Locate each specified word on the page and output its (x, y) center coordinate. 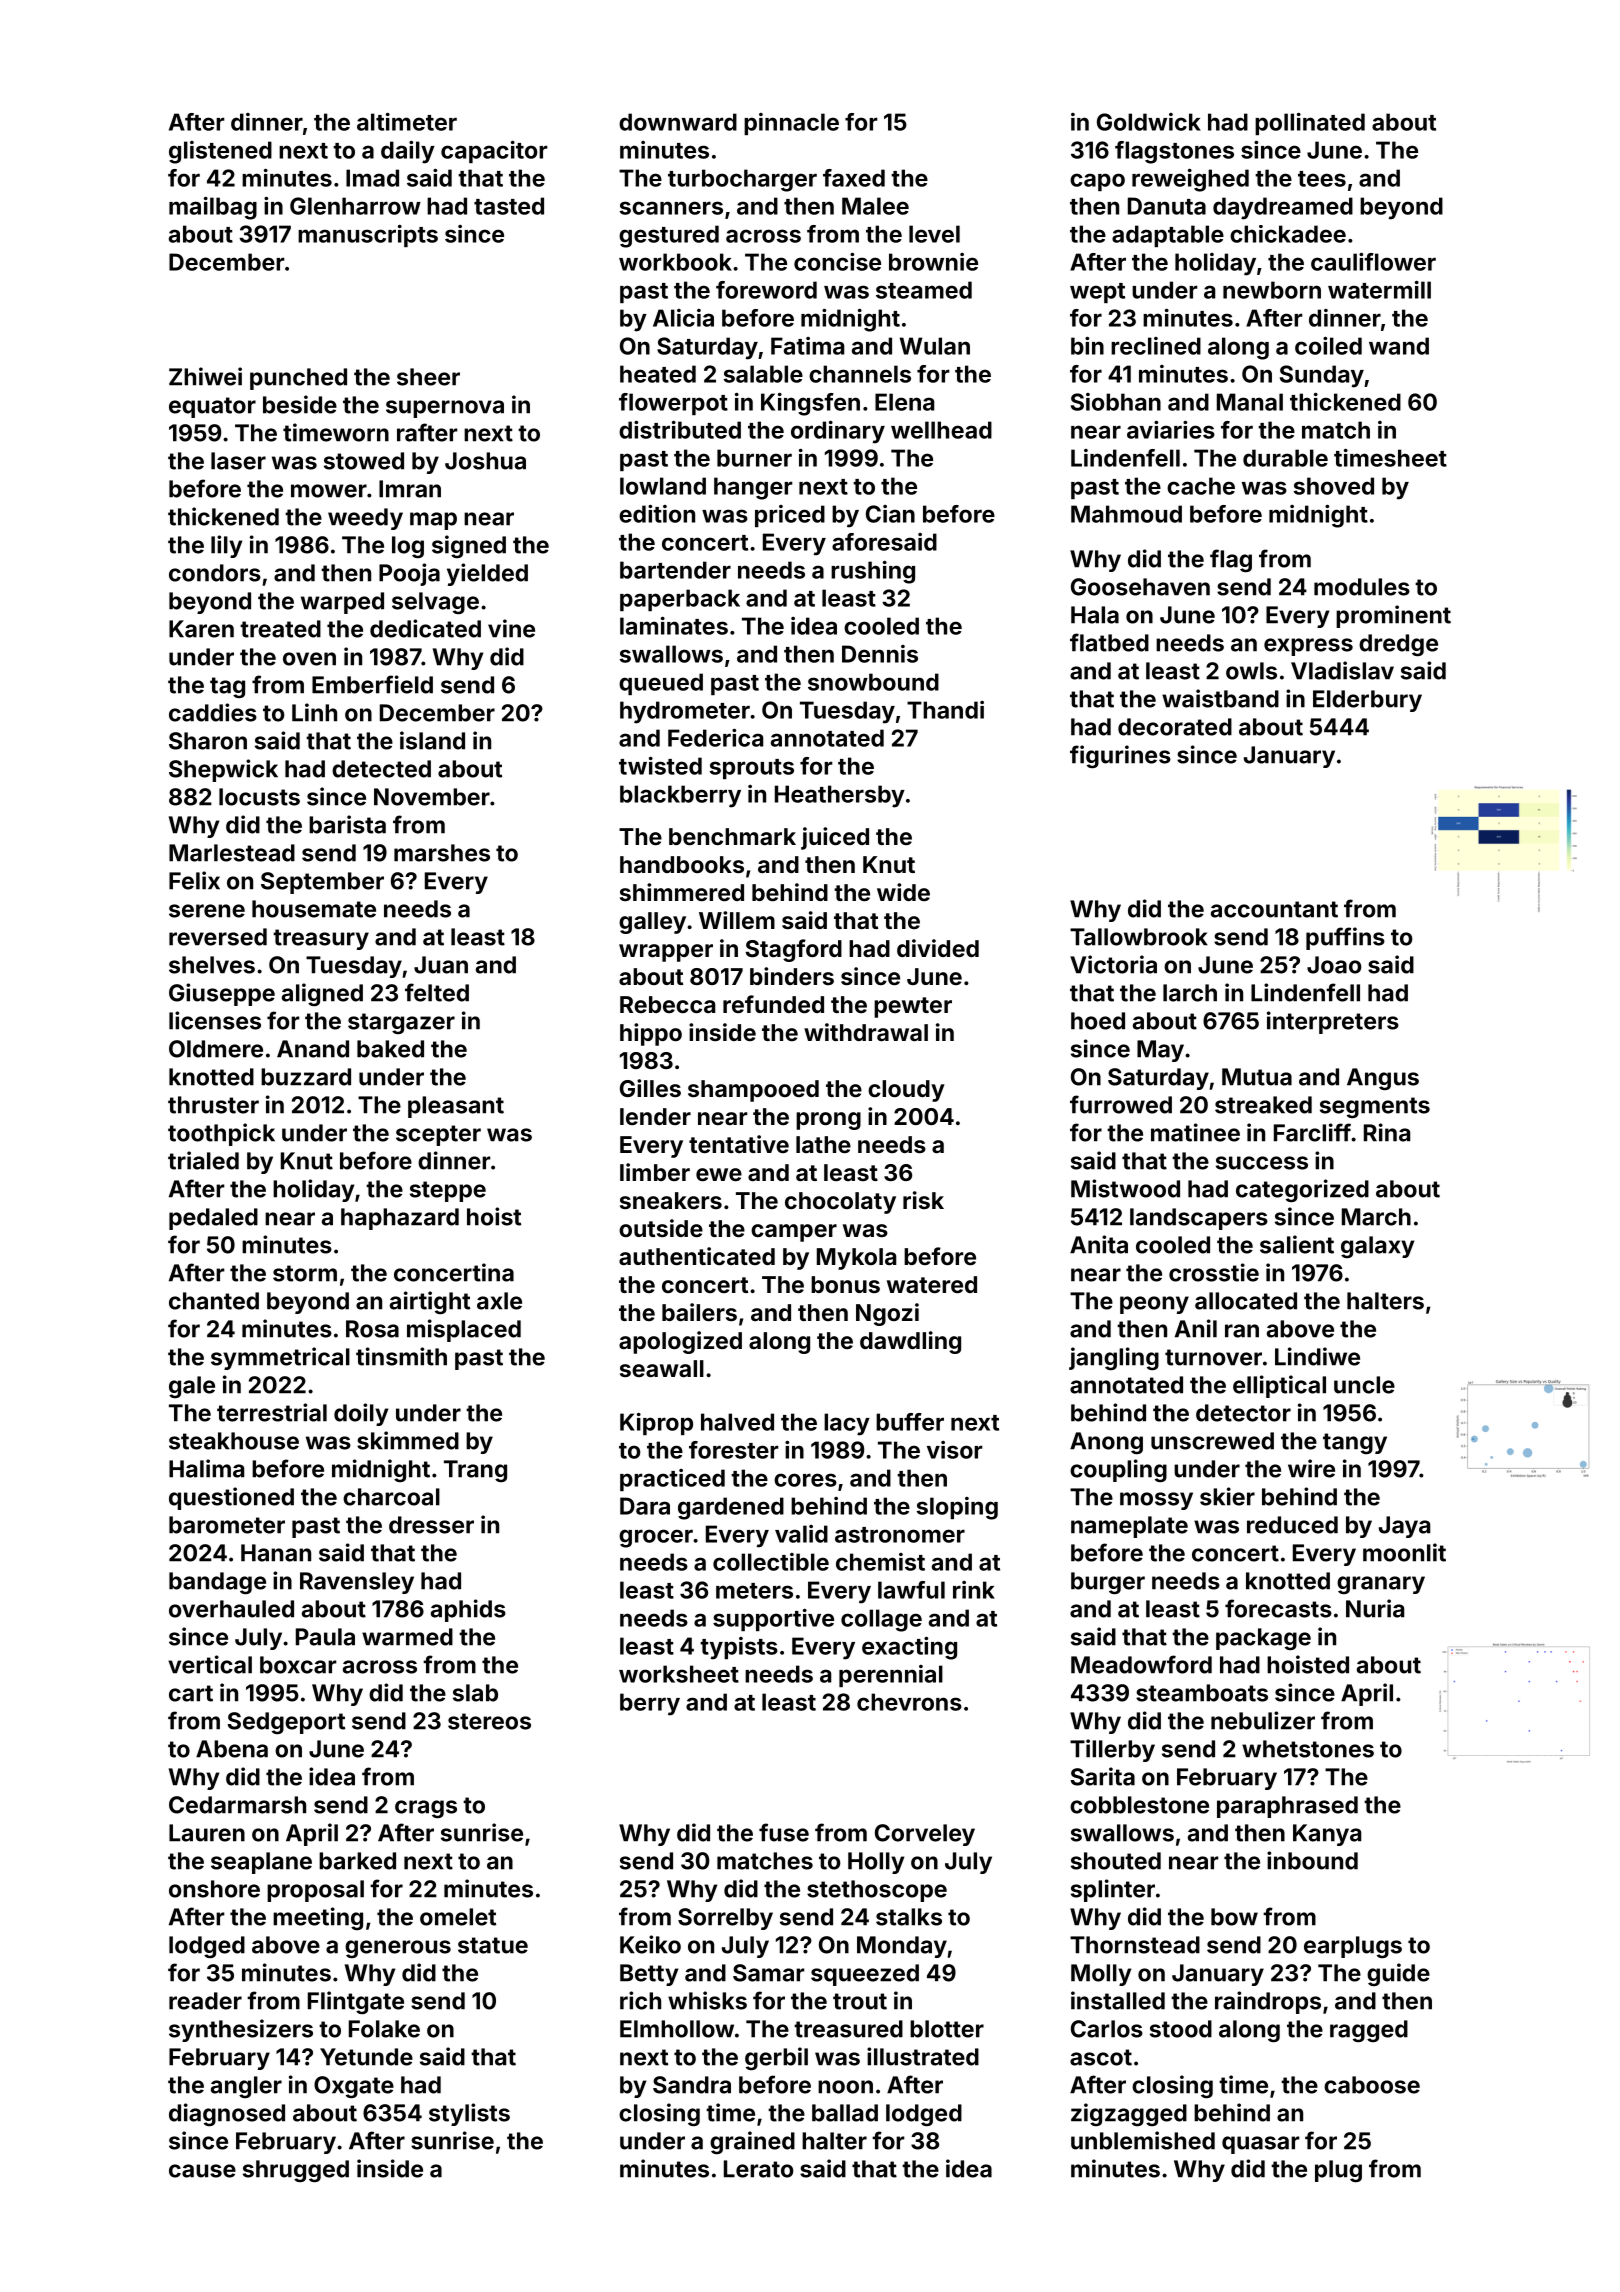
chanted (214, 1301)
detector (1243, 1413)
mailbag (213, 208)
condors (215, 573)
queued (661, 684)
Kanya (1327, 1835)
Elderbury (1367, 701)
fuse (784, 1832)
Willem (737, 920)
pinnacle (791, 124)
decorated (1175, 727)
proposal (315, 1891)
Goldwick (1149, 122)
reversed (218, 937)
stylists (469, 2114)
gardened (731, 1508)
